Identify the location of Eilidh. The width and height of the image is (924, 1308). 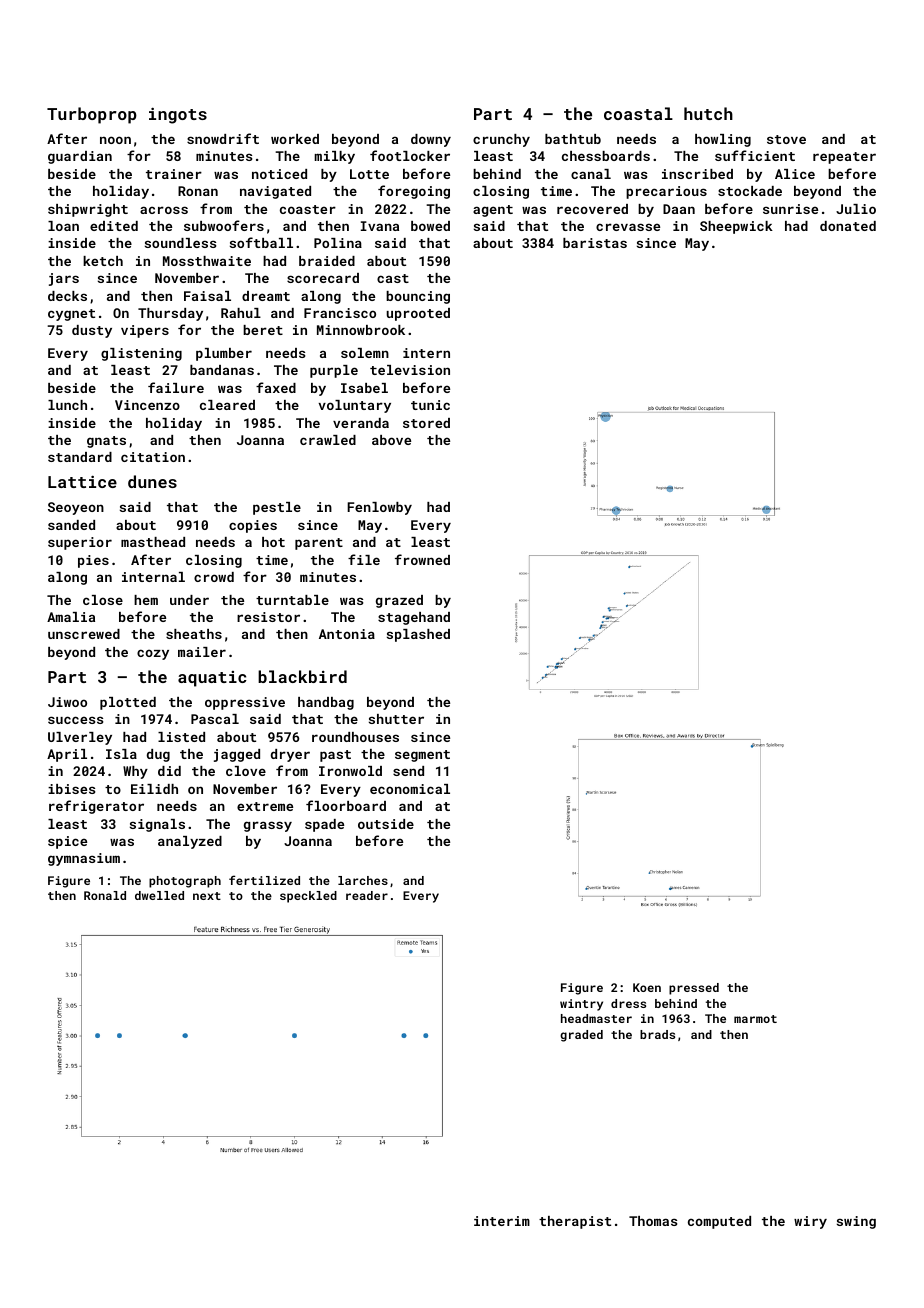
(154, 789).
